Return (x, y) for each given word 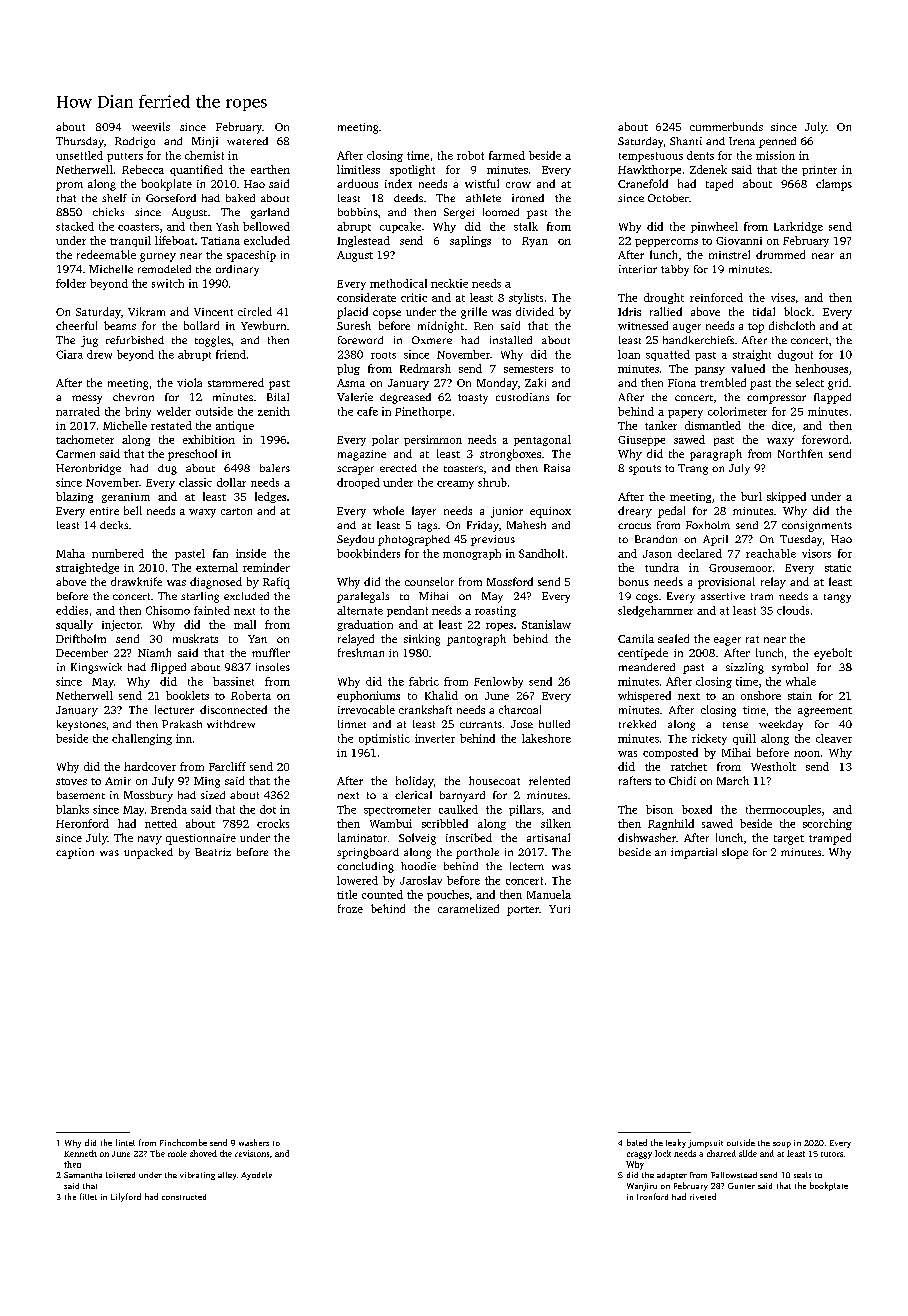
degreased (405, 398)
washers (254, 1142)
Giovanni (739, 241)
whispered (644, 696)
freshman (361, 652)
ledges (270, 497)
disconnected (233, 709)
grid (838, 384)
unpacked (148, 853)
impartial (694, 853)
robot (470, 155)
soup (782, 1145)
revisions (252, 1153)
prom (69, 186)
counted (382, 894)
